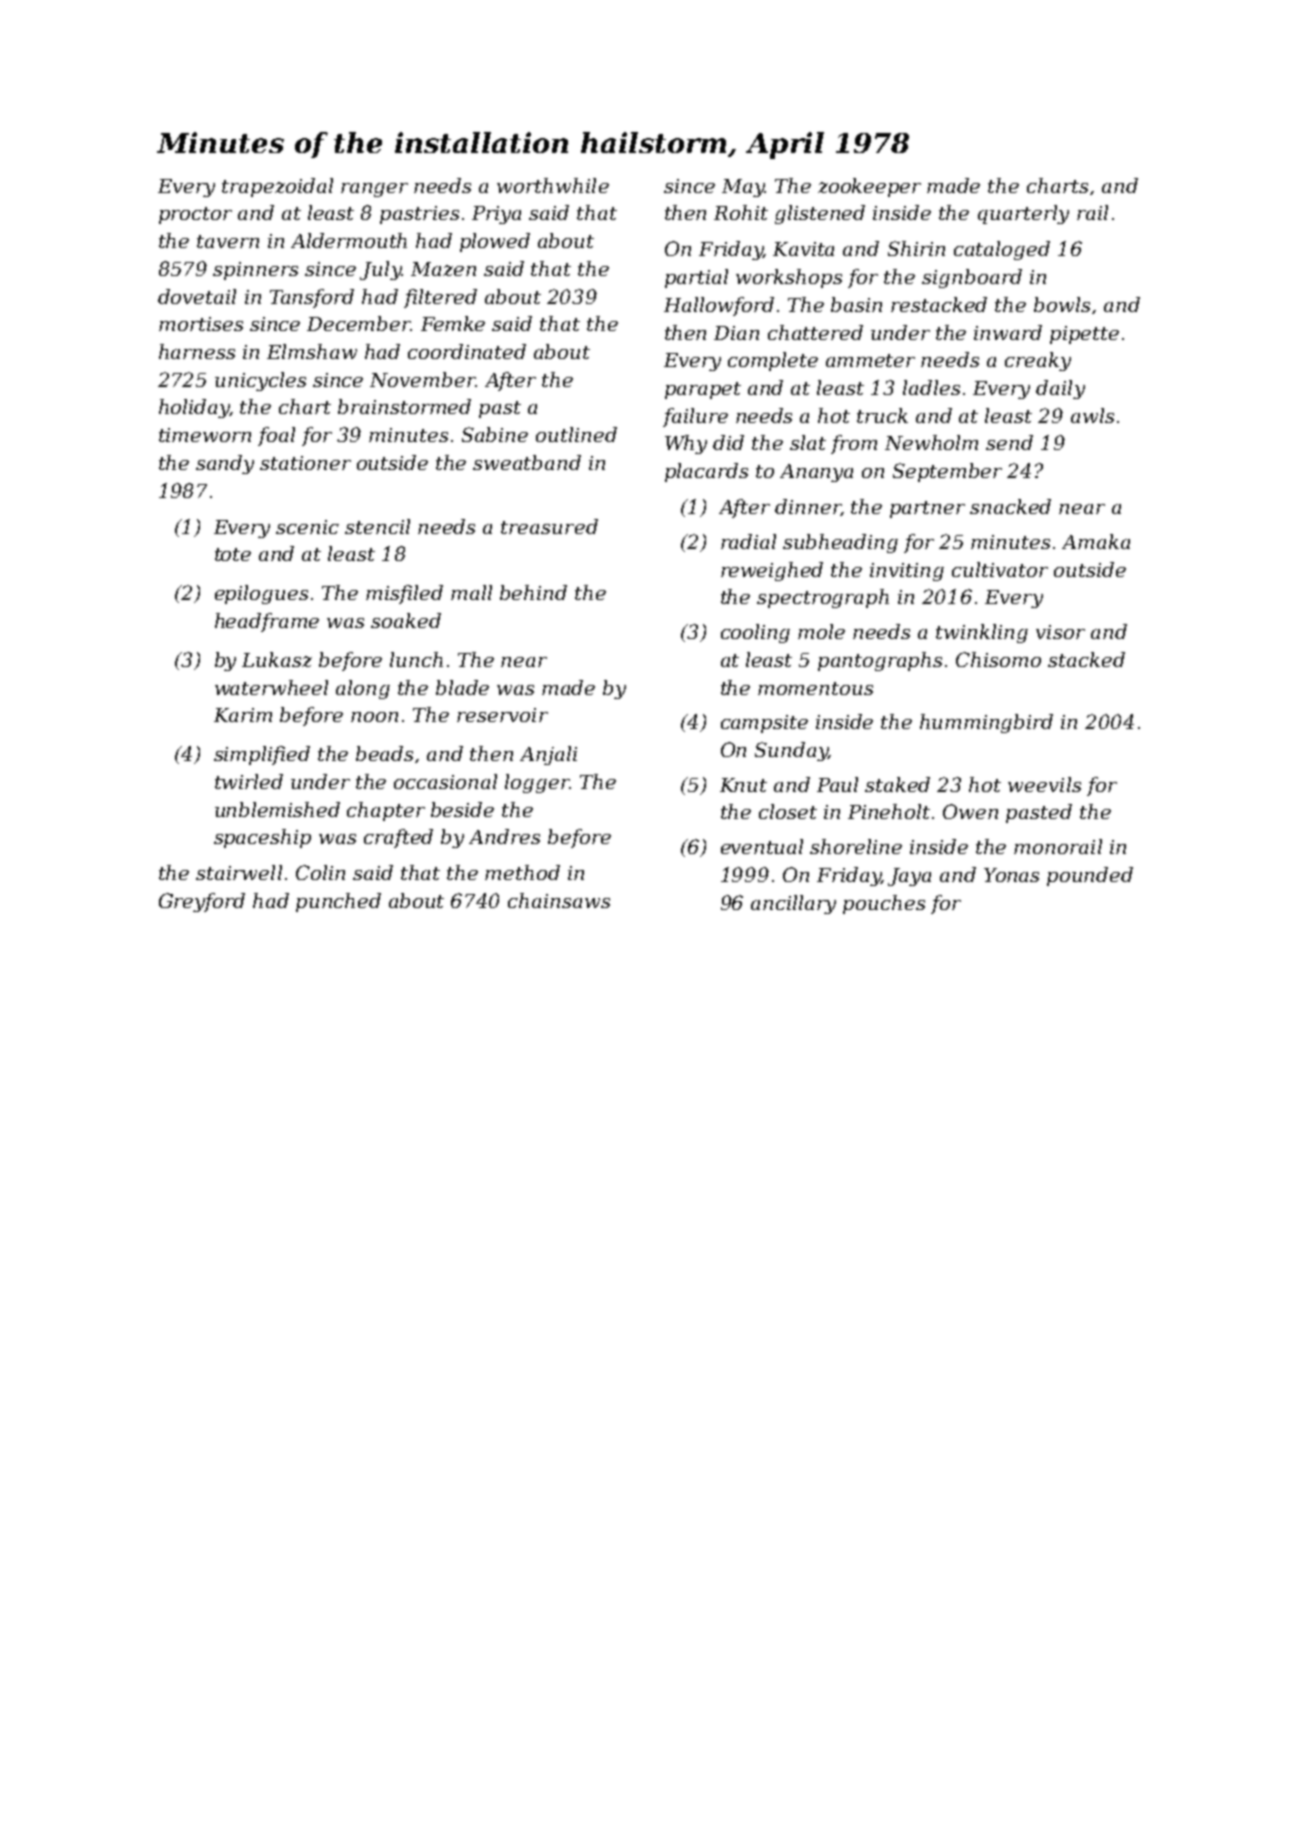  What do you see at coordinates (502, 715) in the screenshot?
I see `reservoir` at bounding box center [502, 715].
